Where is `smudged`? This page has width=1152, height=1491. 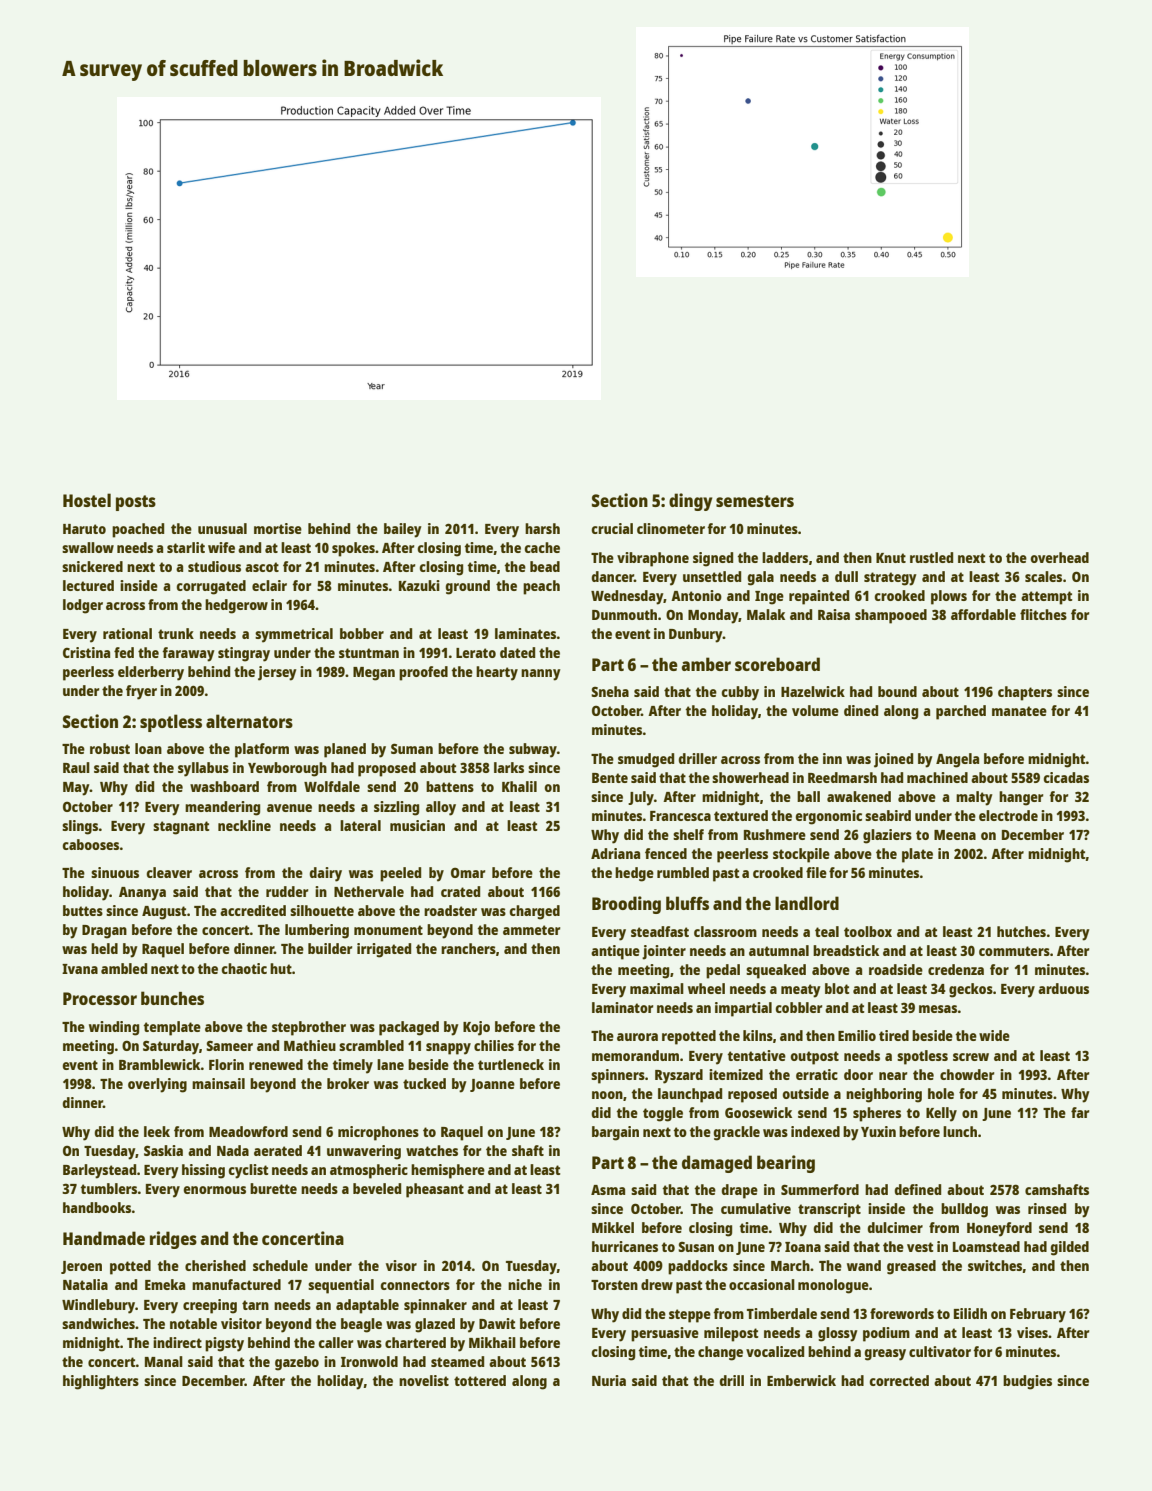
smudged is located at coordinates (646, 760).
